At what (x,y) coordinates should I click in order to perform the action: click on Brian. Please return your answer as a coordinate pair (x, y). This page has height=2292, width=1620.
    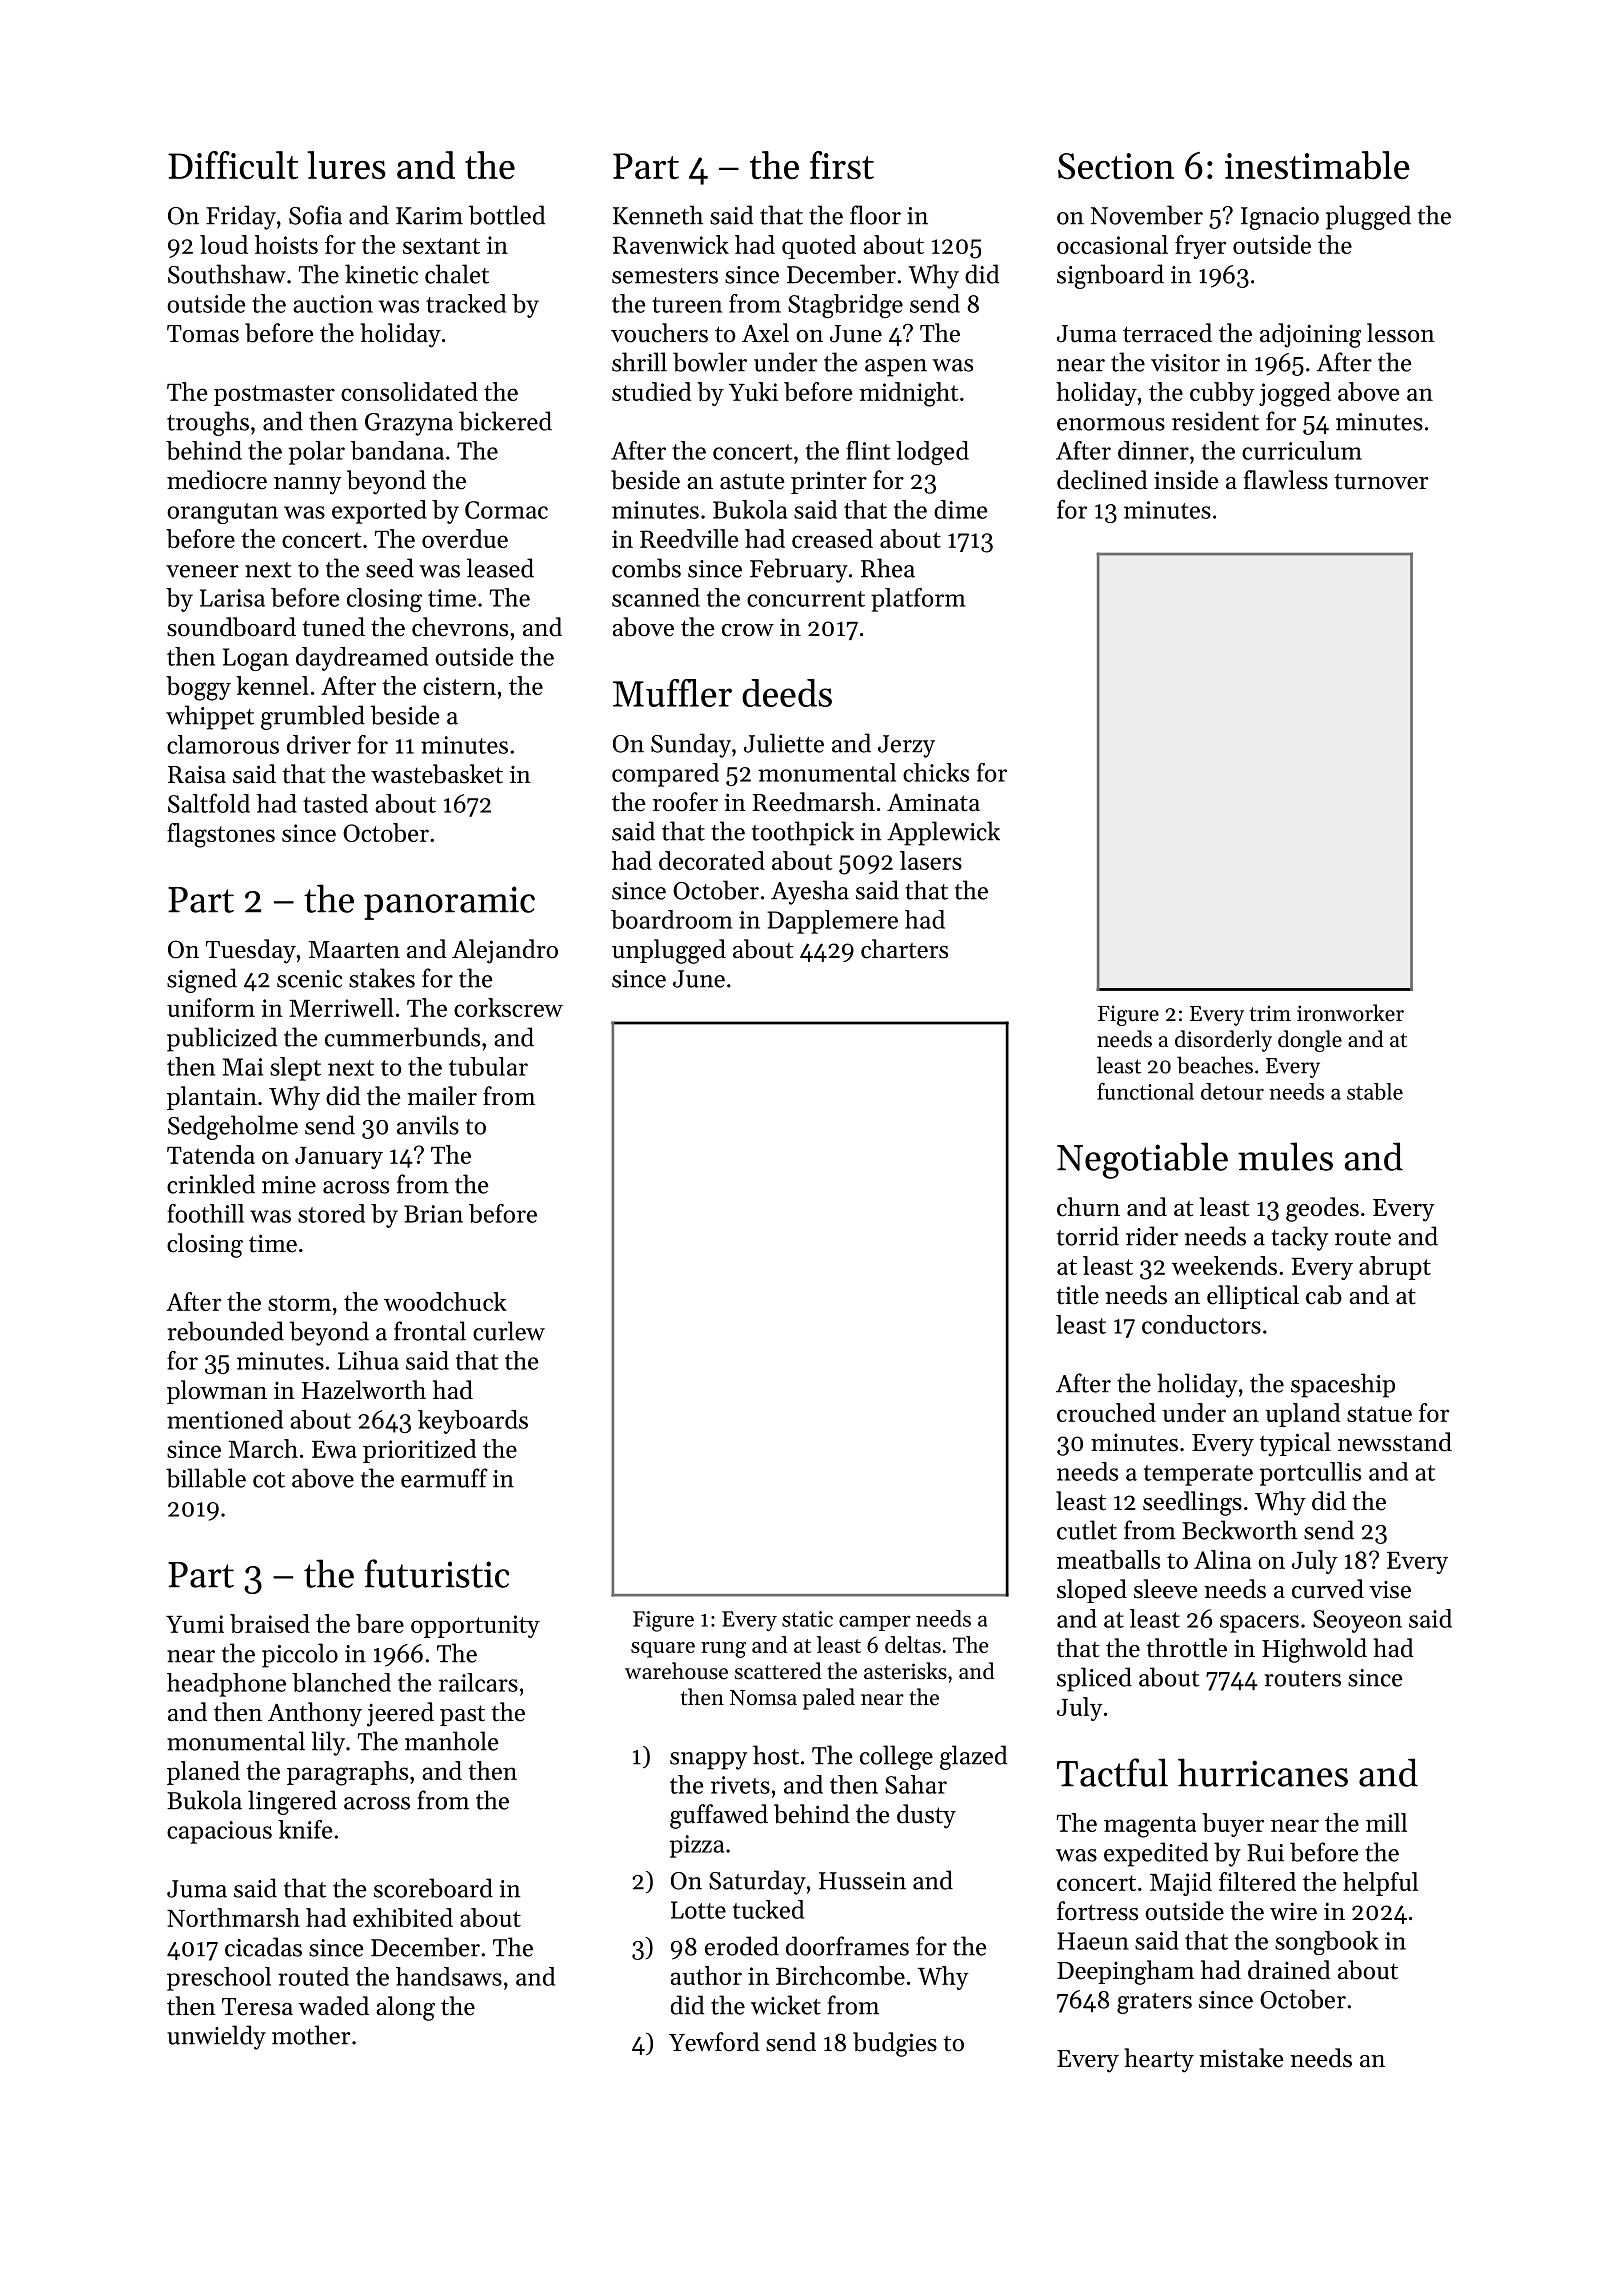
    Looking at the image, I should click on (433, 1214).
